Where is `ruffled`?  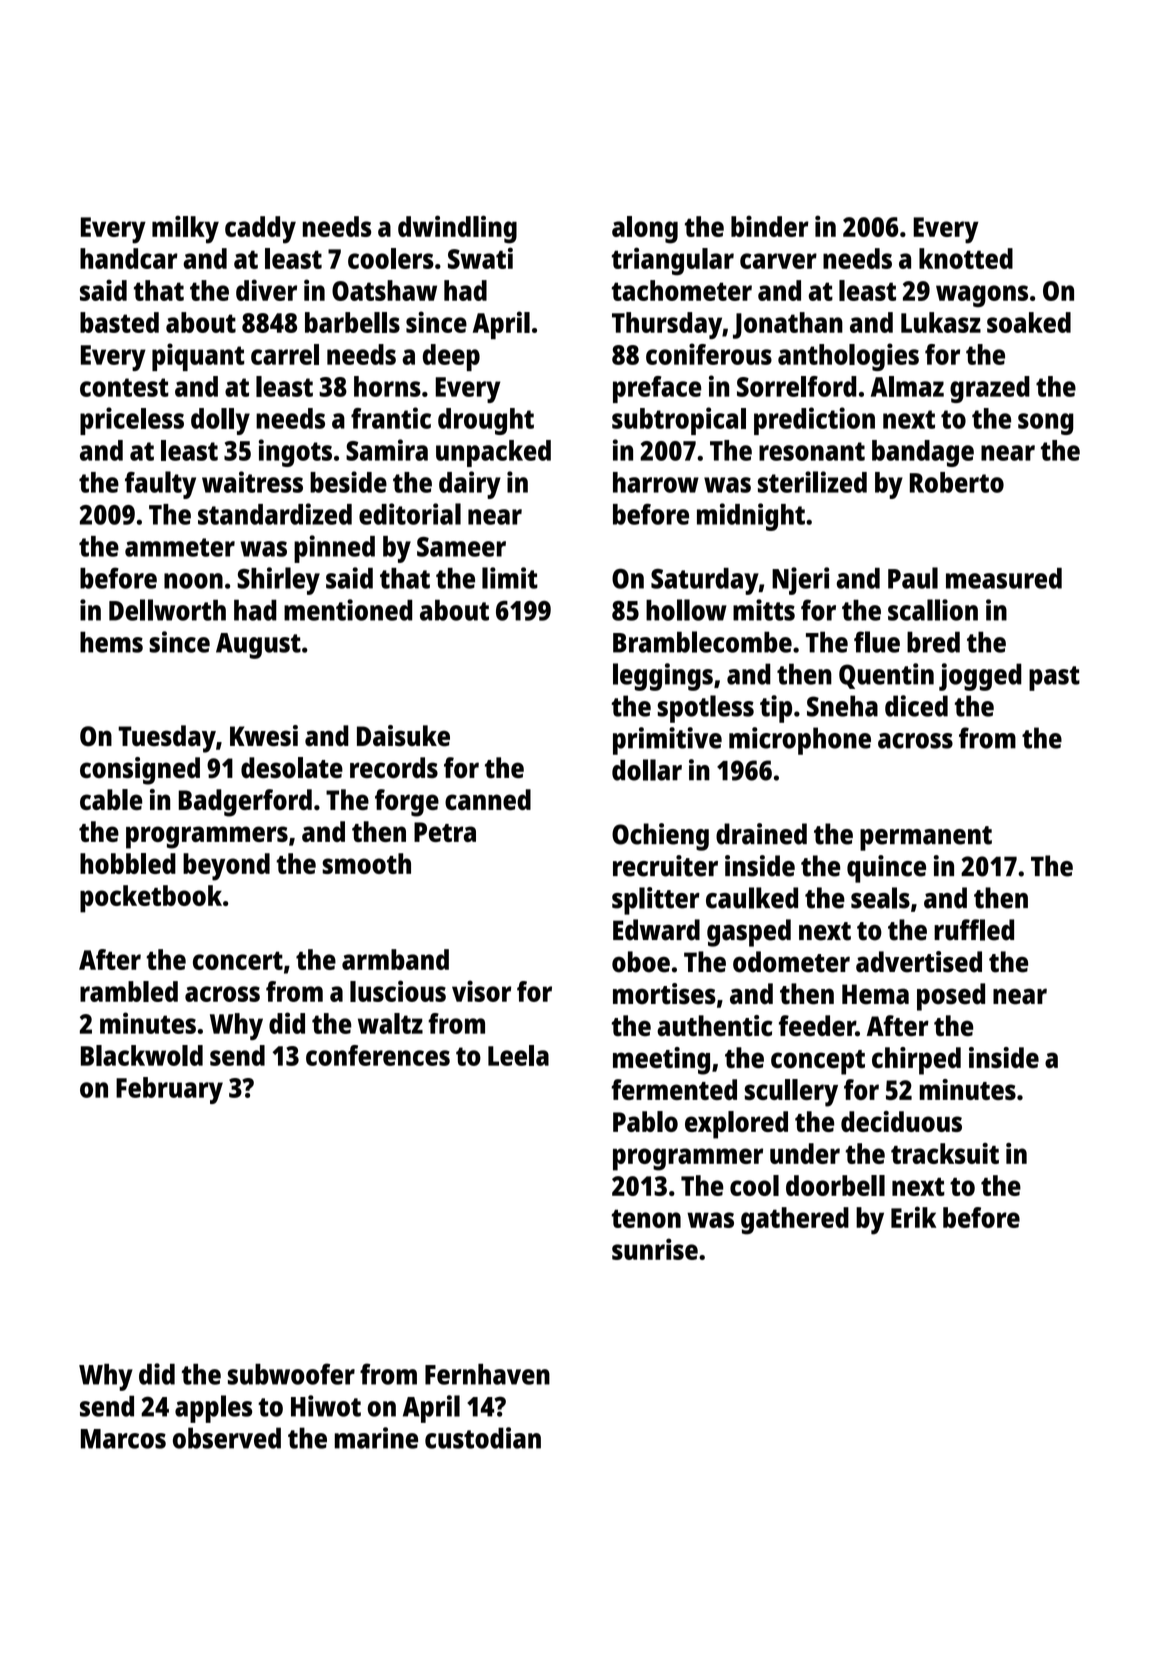 ruffled is located at coordinates (974, 930).
